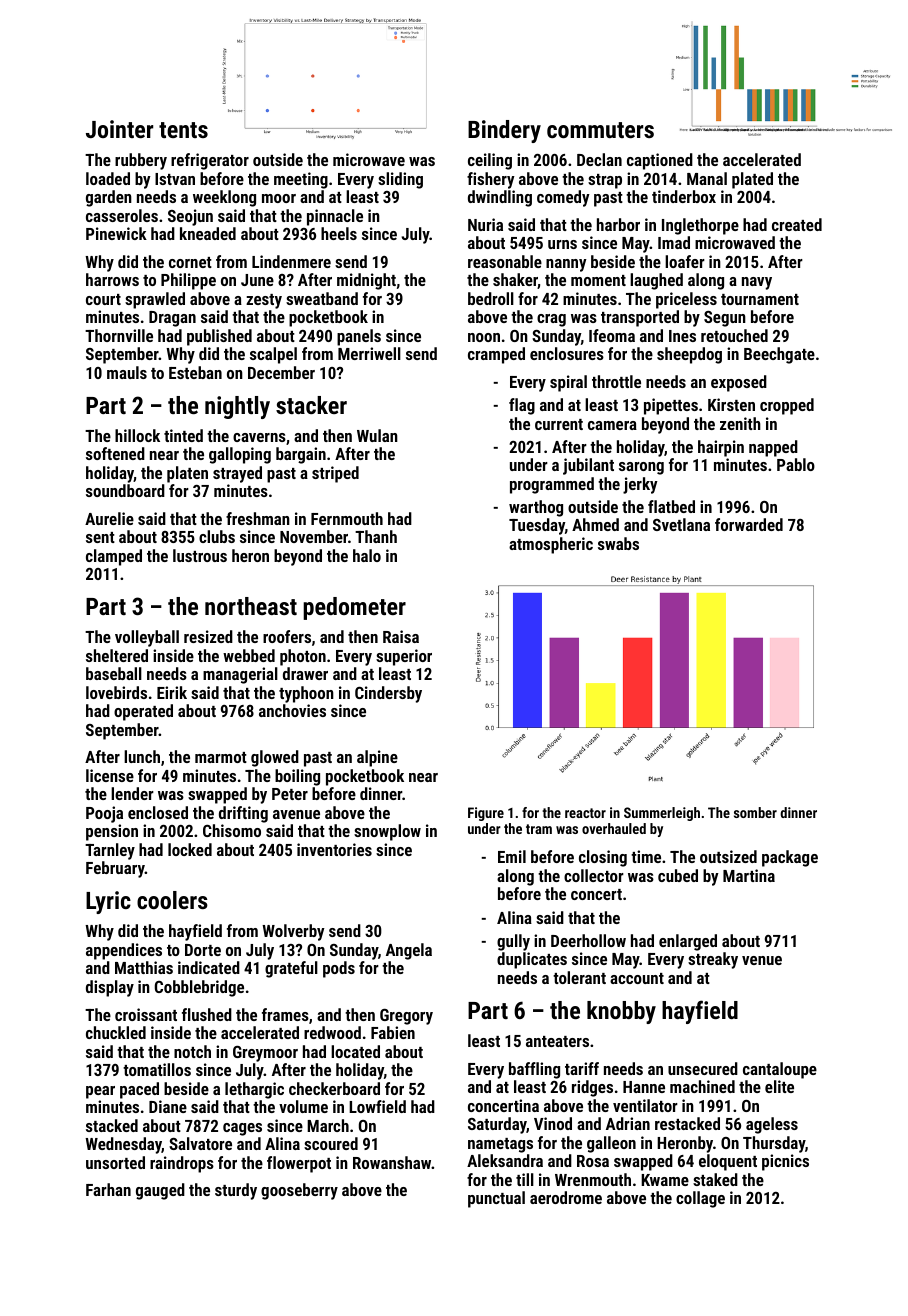 Image resolution: width=908 pixels, height=1316 pixels. What do you see at coordinates (662, 814) in the screenshot?
I see `Summerleigh` at bounding box center [662, 814].
